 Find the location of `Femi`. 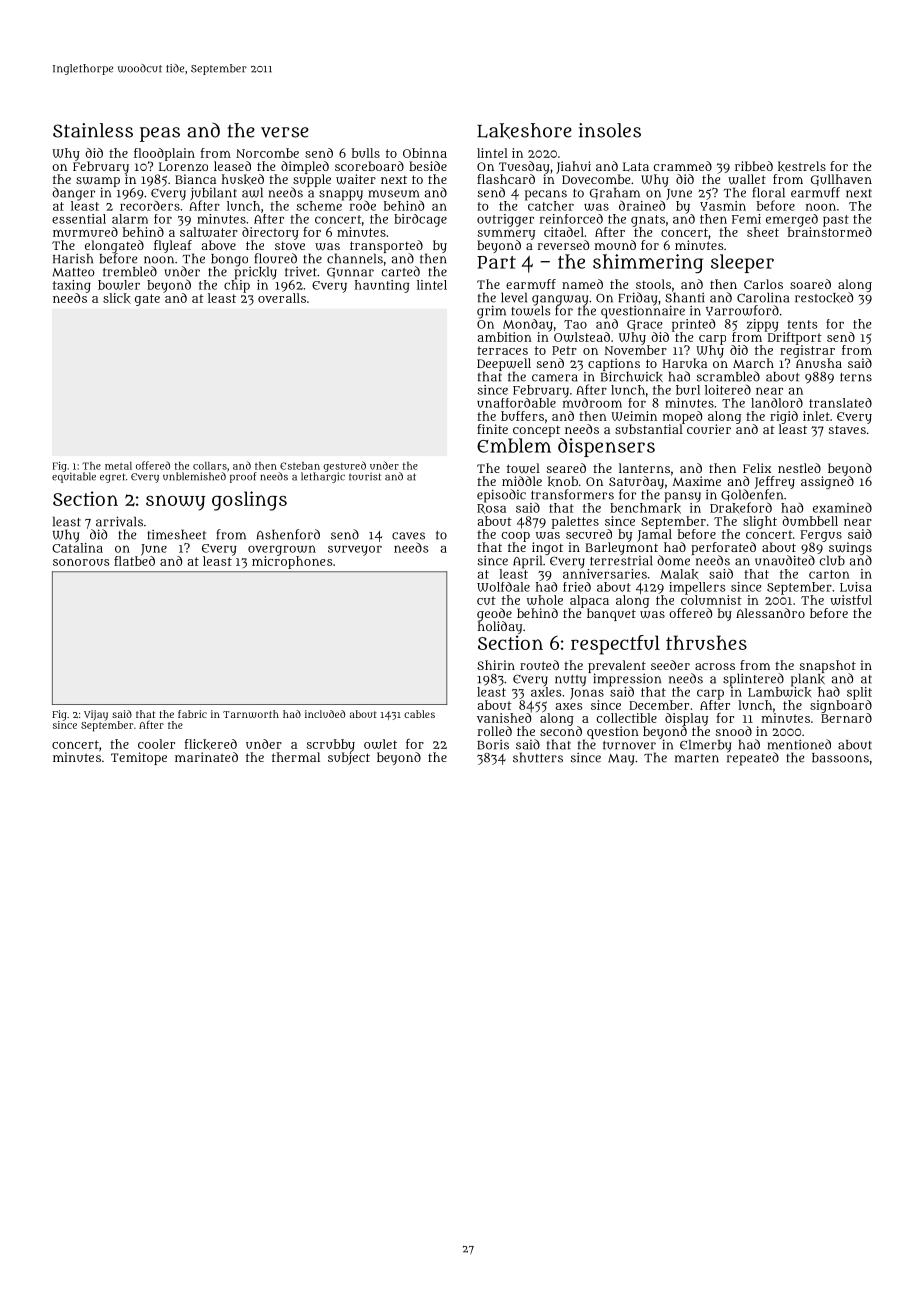

Femi is located at coordinates (746, 219).
